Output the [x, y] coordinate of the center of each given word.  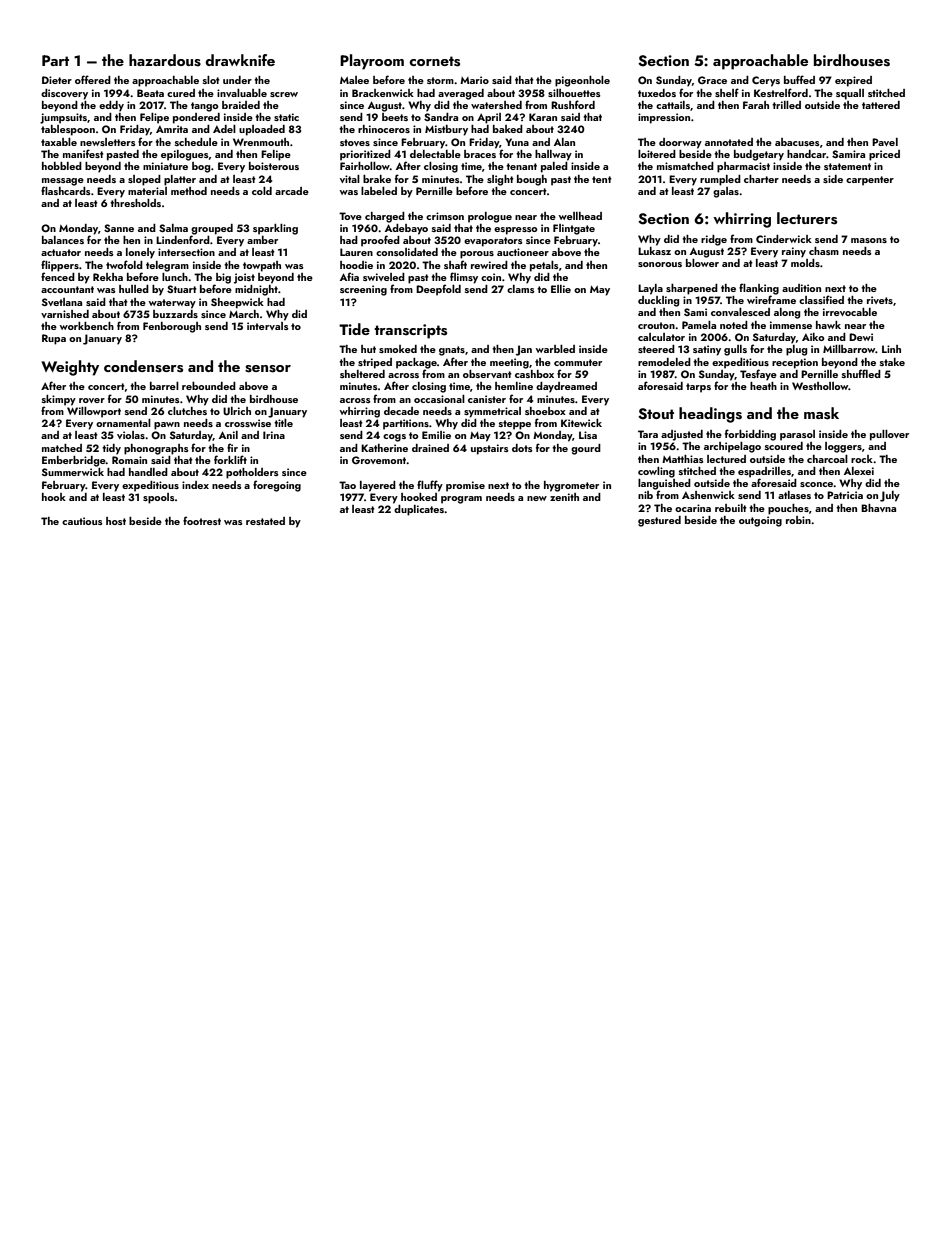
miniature [165, 166]
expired [853, 81]
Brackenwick [383, 93]
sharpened [692, 289]
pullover [889, 435]
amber [262, 240]
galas [726, 192]
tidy [111, 449]
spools [159, 498]
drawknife [240, 60]
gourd [586, 449]
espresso [516, 231]
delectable [435, 154]
